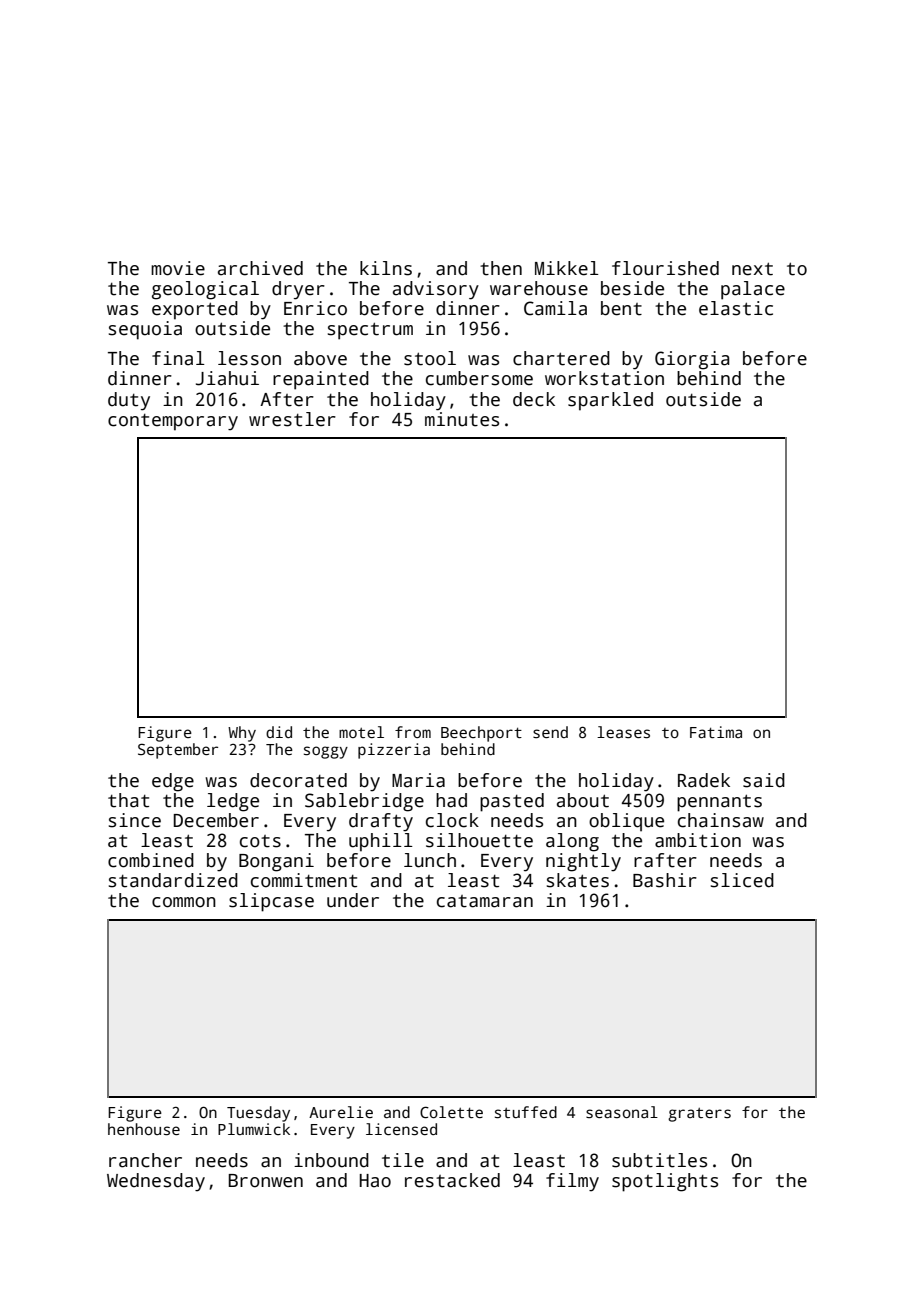 This document has width=924, height=1308. What do you see at coordinates (386, 268) in the document?
I see `kilns` at bounding box center [386, 268].
